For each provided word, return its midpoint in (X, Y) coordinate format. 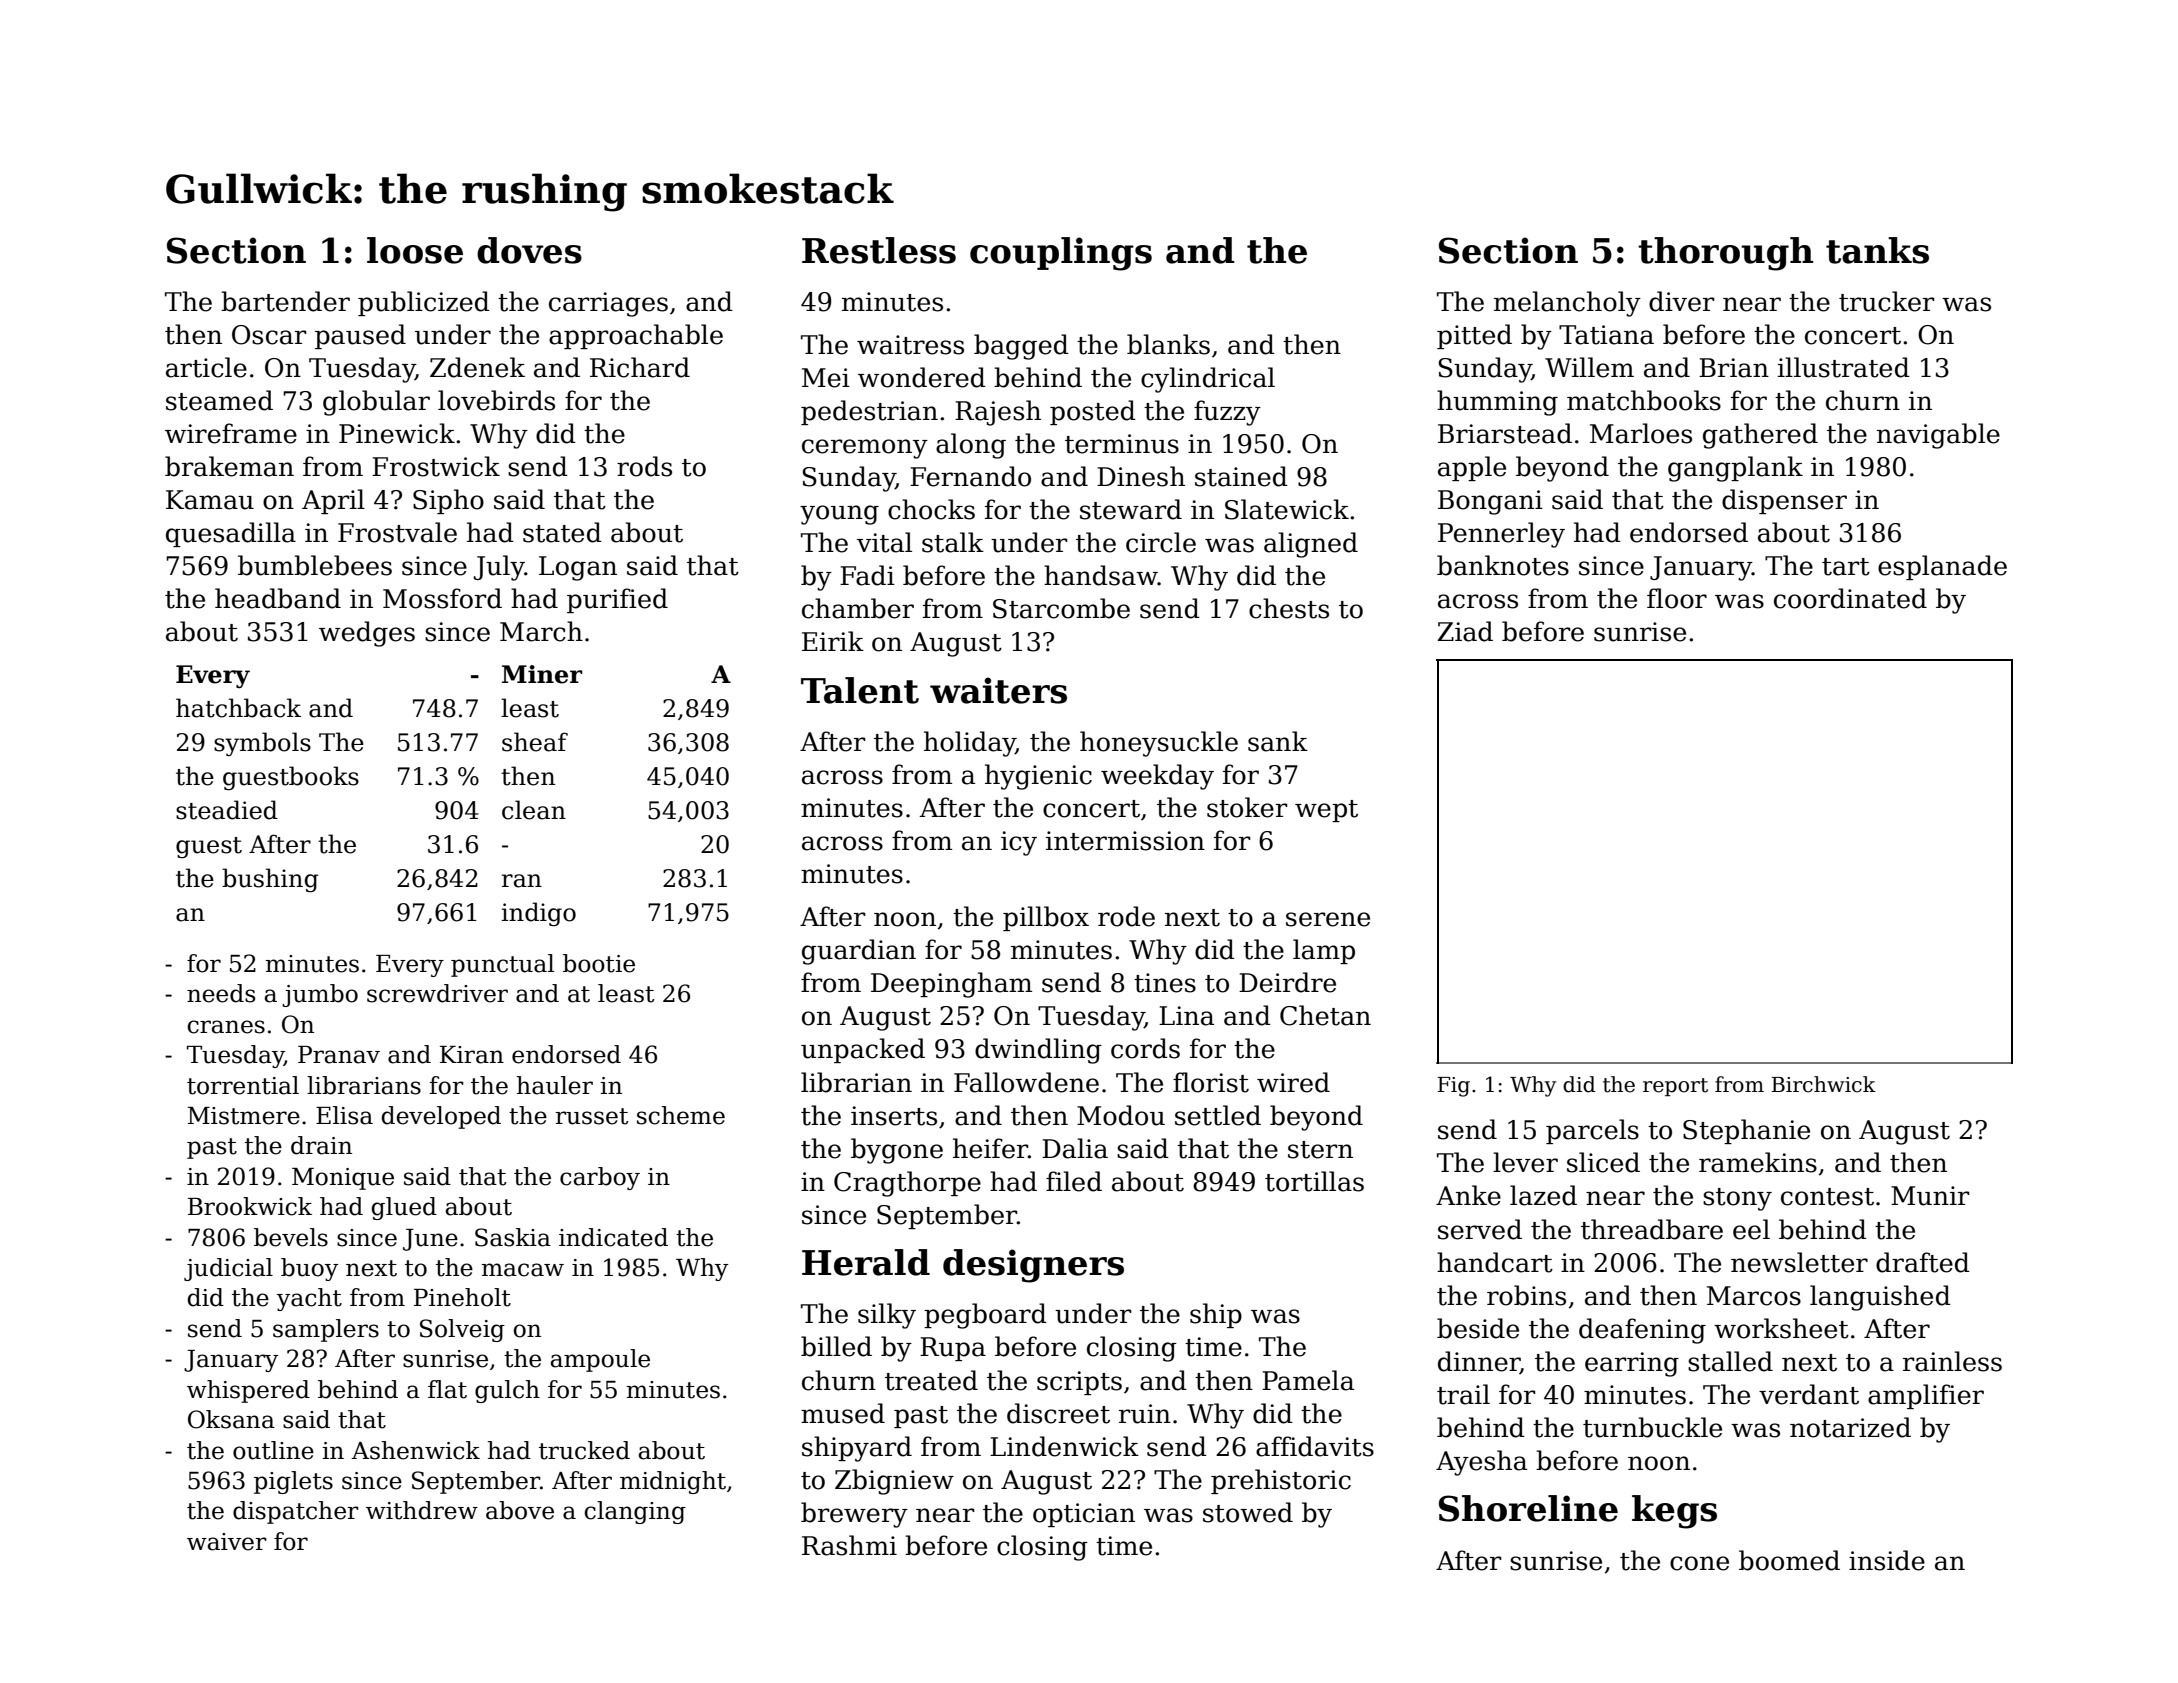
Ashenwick (416, 1450)
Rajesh (998, 413)
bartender (285, 301)
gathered (1760, 436)
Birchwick (1823, 1084)
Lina (1186, 1016)
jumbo (320, 995)
